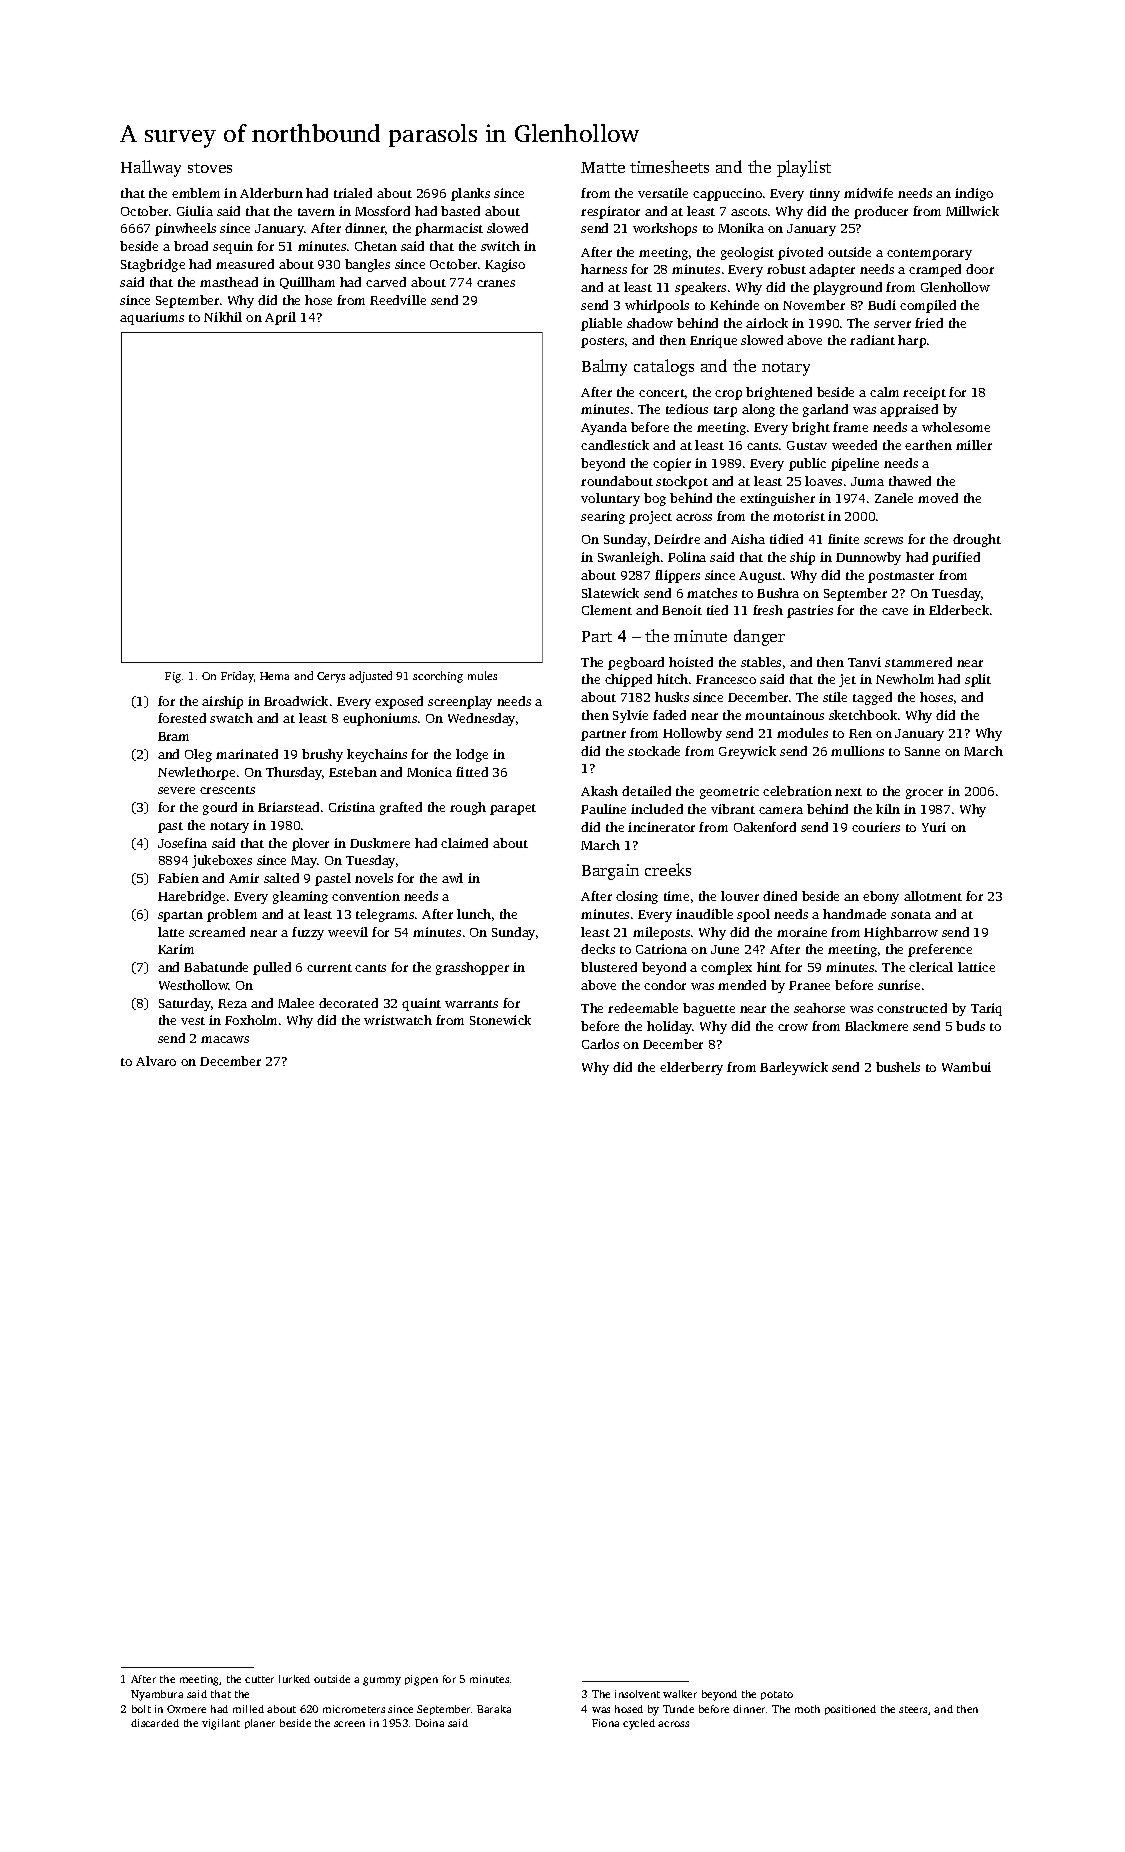 This document has height=1852, width=1125. I want to click on lurked, so click(294, 1679).
